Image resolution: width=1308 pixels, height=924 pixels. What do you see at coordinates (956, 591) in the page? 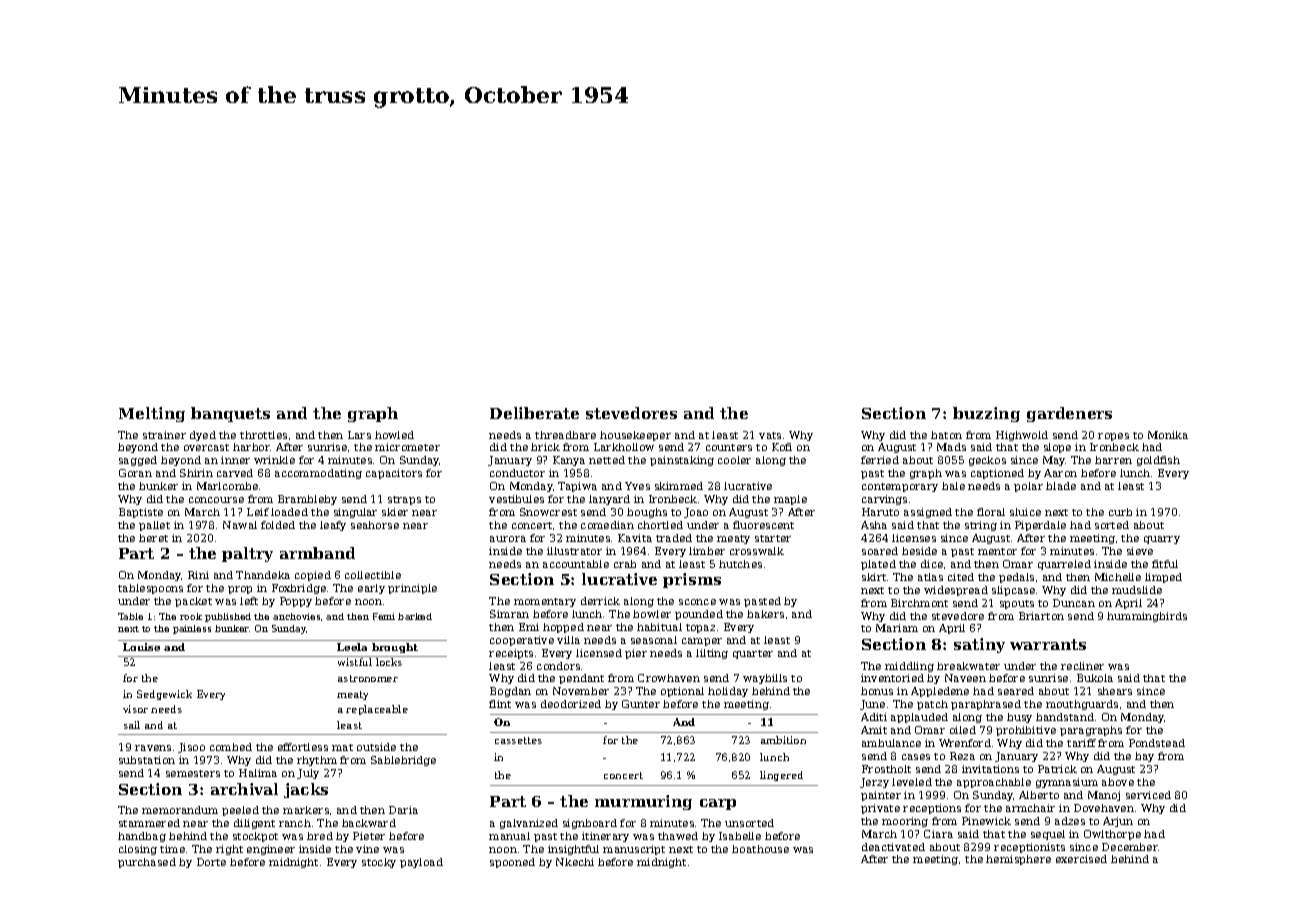
I see `widespread` at bounding box center [956, 591].
